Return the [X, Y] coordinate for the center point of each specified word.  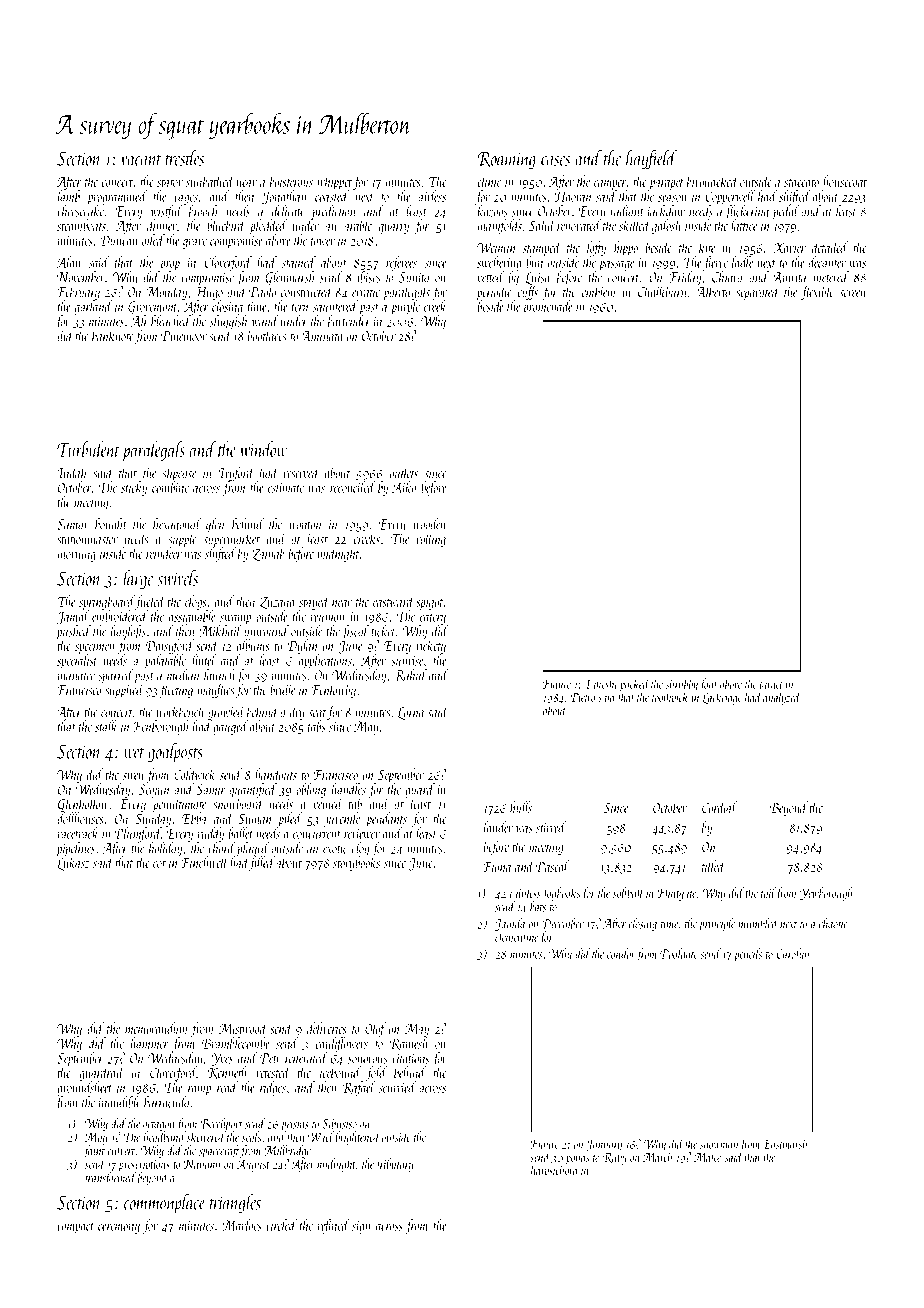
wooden [429, 524]
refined [334, 1226]
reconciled [353, 487]
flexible [817, 292]
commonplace [164, 1204]
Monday [166, 293]
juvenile [342, 819]
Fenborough [160, 727]
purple [405, 307]
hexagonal [177, 525]
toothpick [670, 698]
